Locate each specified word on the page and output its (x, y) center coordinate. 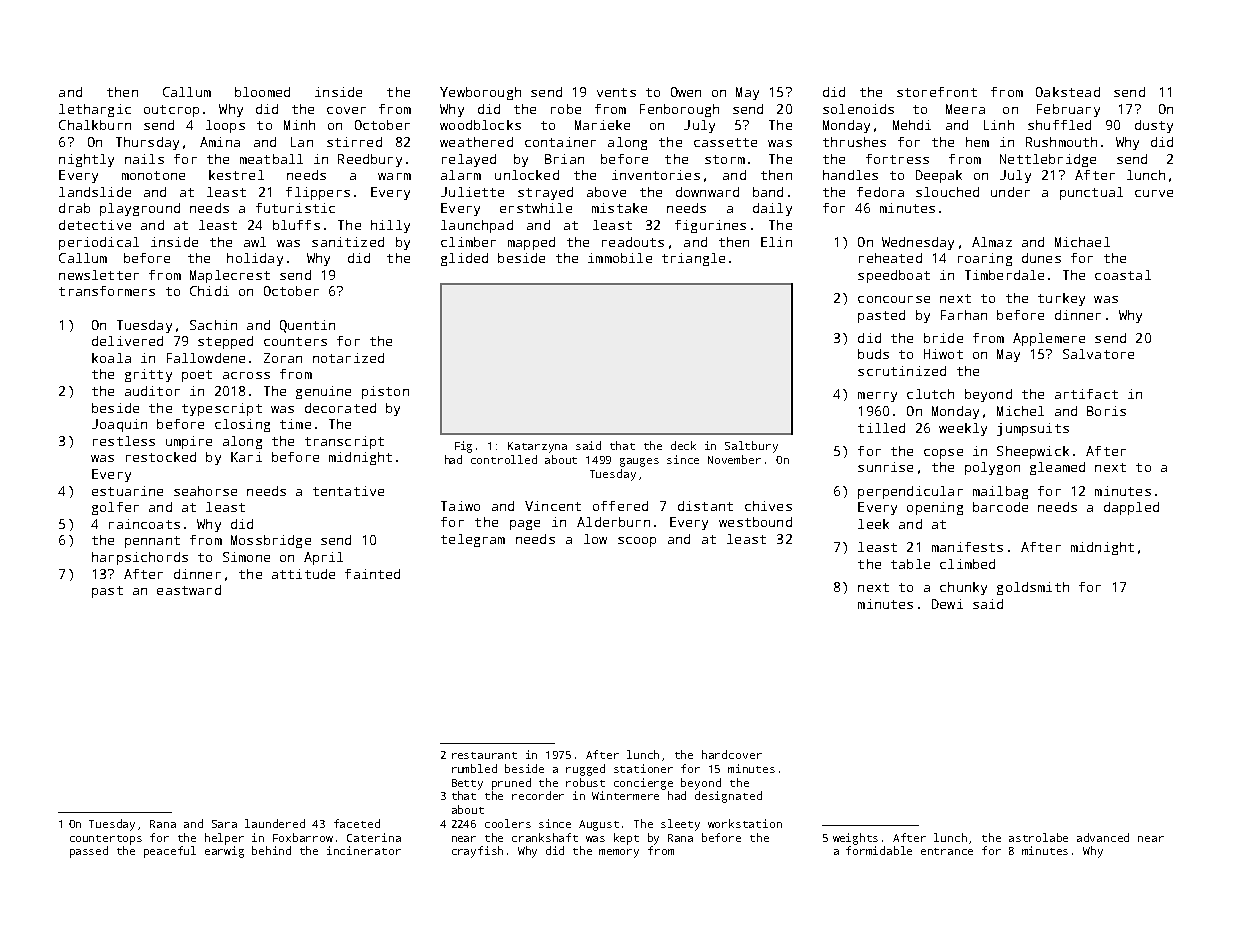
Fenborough (679, 110)
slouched (947, 192)
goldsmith (1033, 588)
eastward (189, 590)
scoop (637, 542)
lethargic (95, 110)
